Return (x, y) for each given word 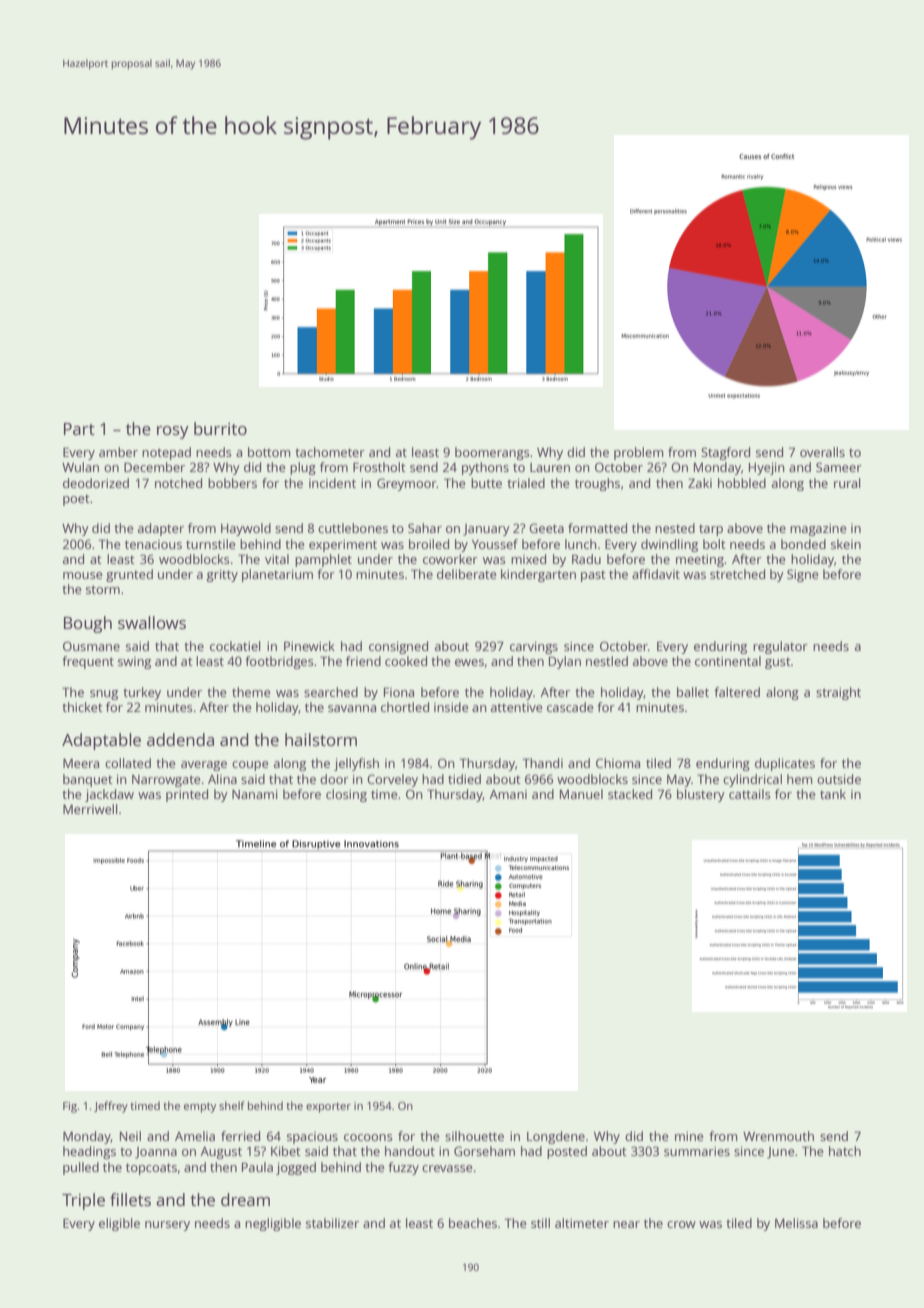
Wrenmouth (778, 1136)
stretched (737, 574)
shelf (232, 1105)
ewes (469, 662)
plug (303, 468)
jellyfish (356, 764)
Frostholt (379, 467)
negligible (273, 1224)
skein (846, 544)
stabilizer (332, 1223)
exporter (328, 1108)
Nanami (255, 794)
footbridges (279, 662)
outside (839, 779)
